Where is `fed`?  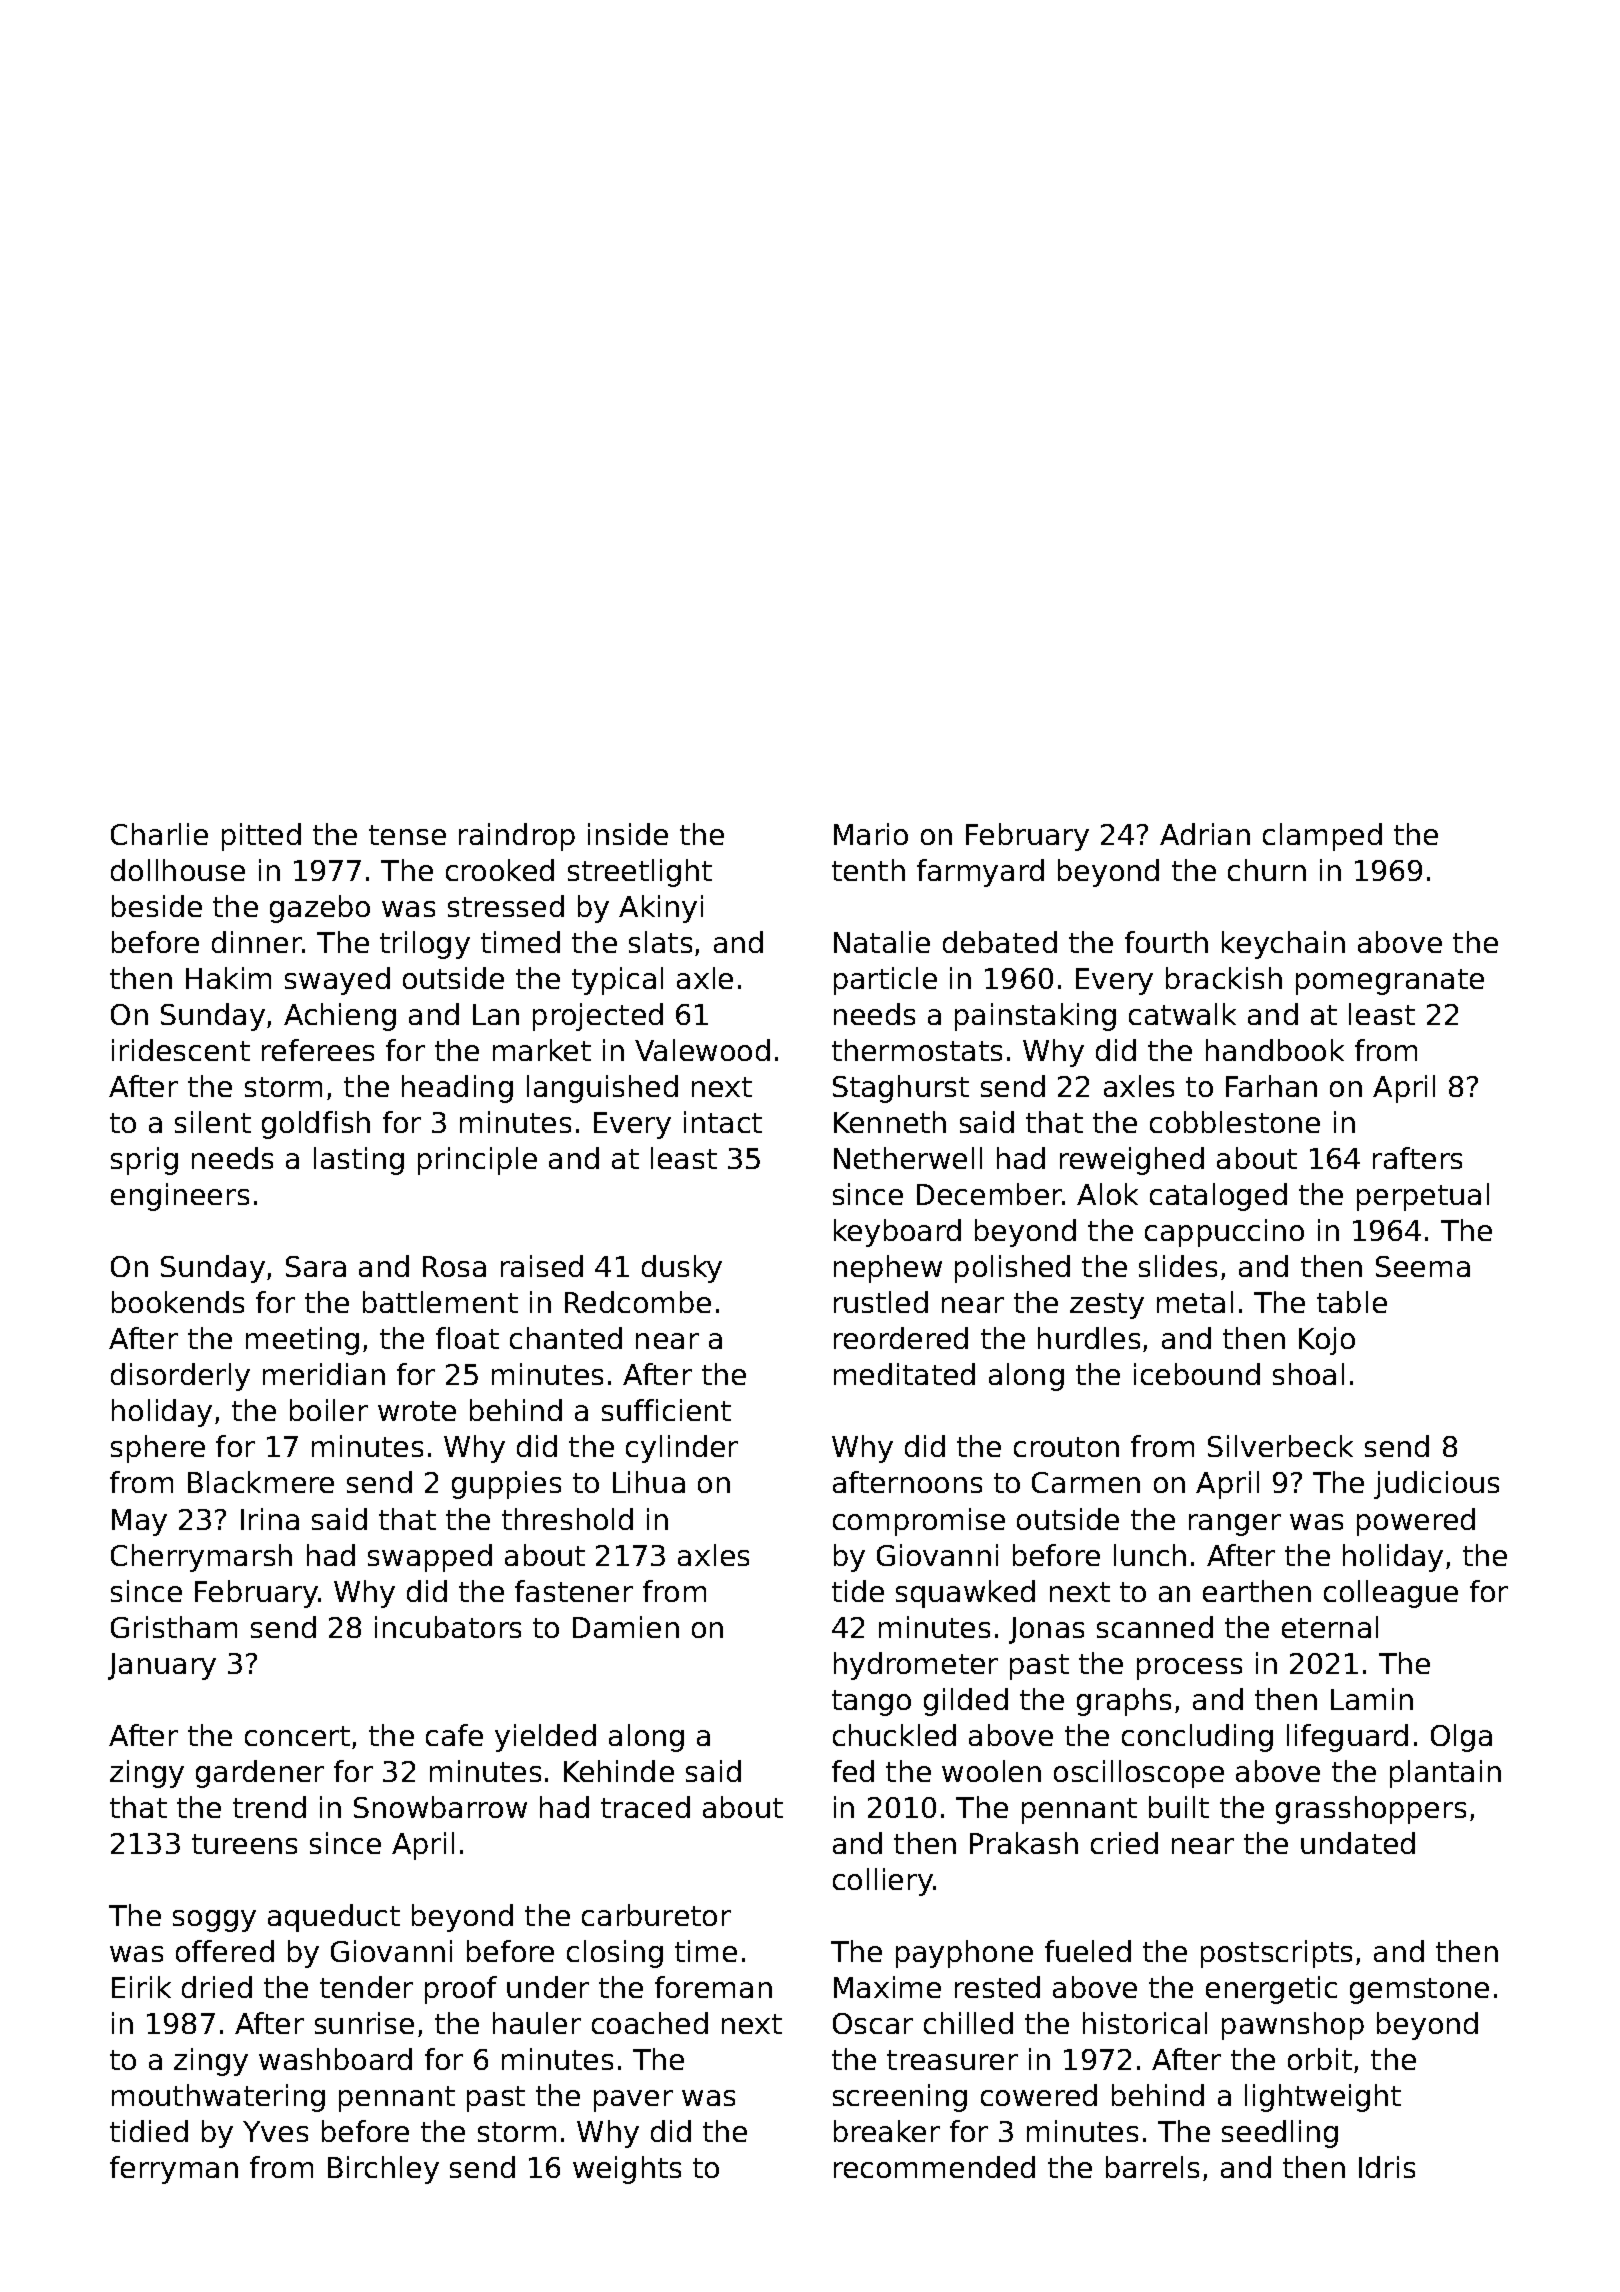
fed is located at coordinates (853, 1771).
